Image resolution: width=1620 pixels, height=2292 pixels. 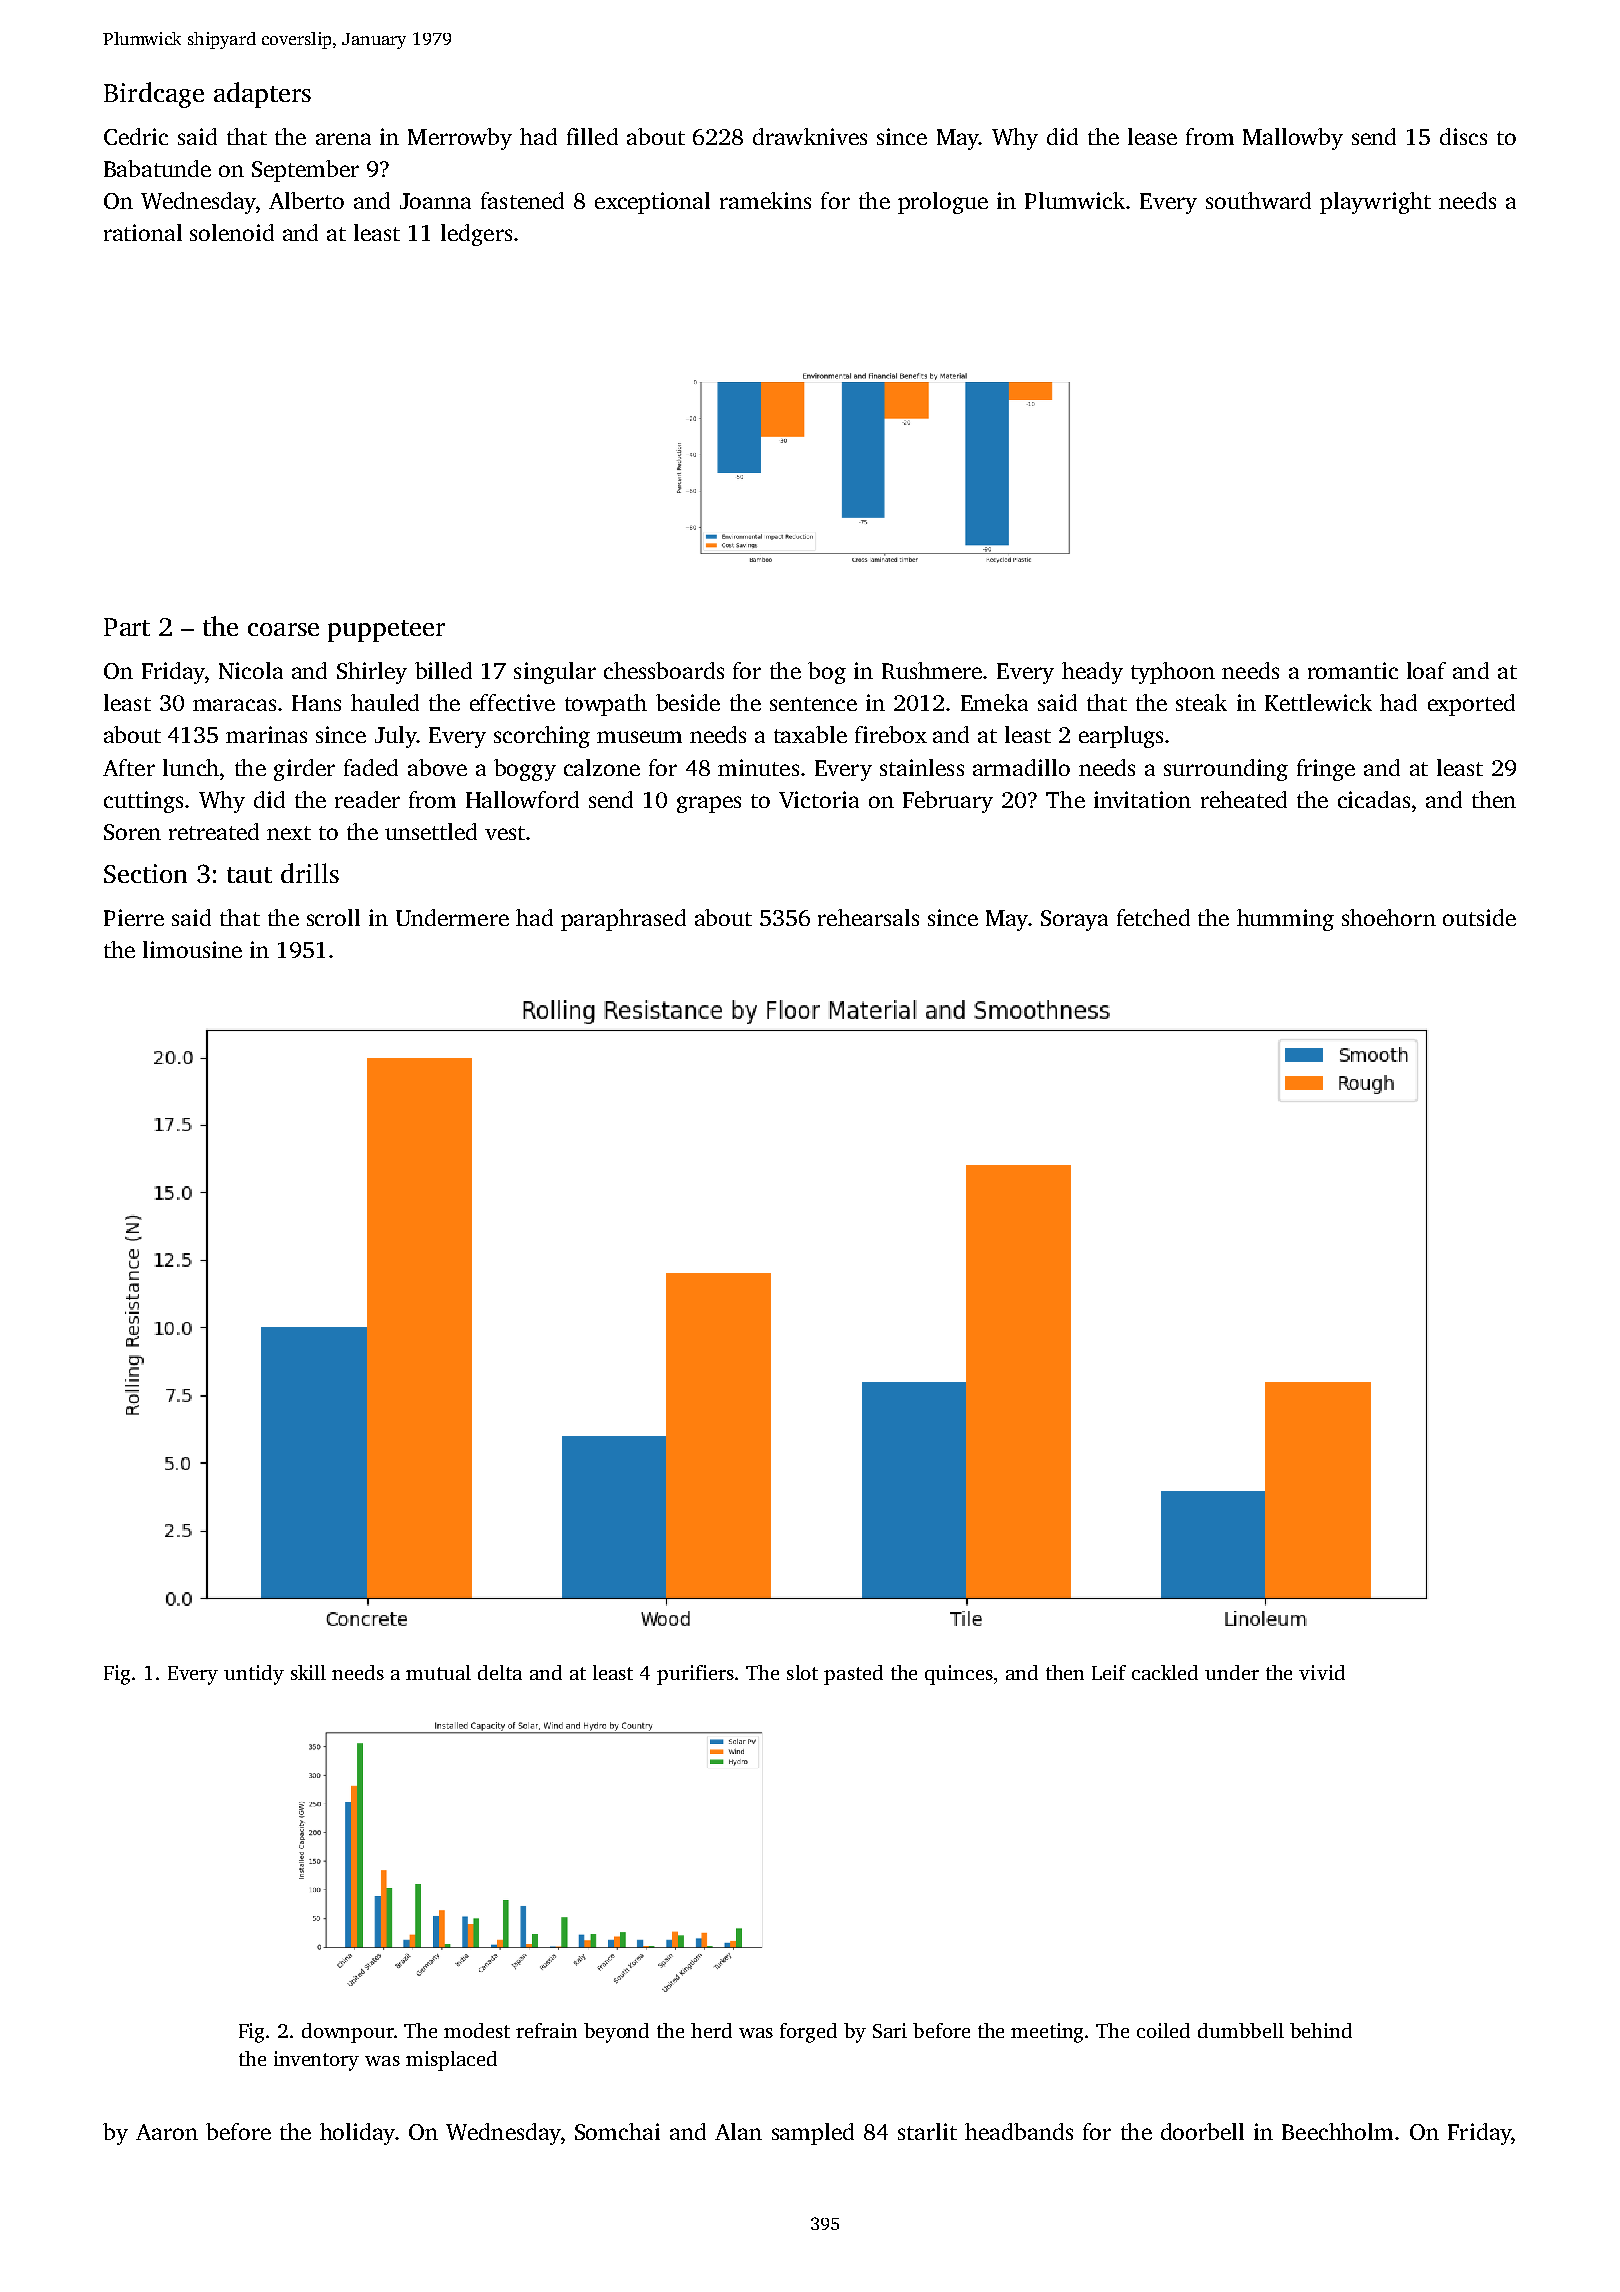 I want to click on vivid, so click(x=1322, y=1672).
